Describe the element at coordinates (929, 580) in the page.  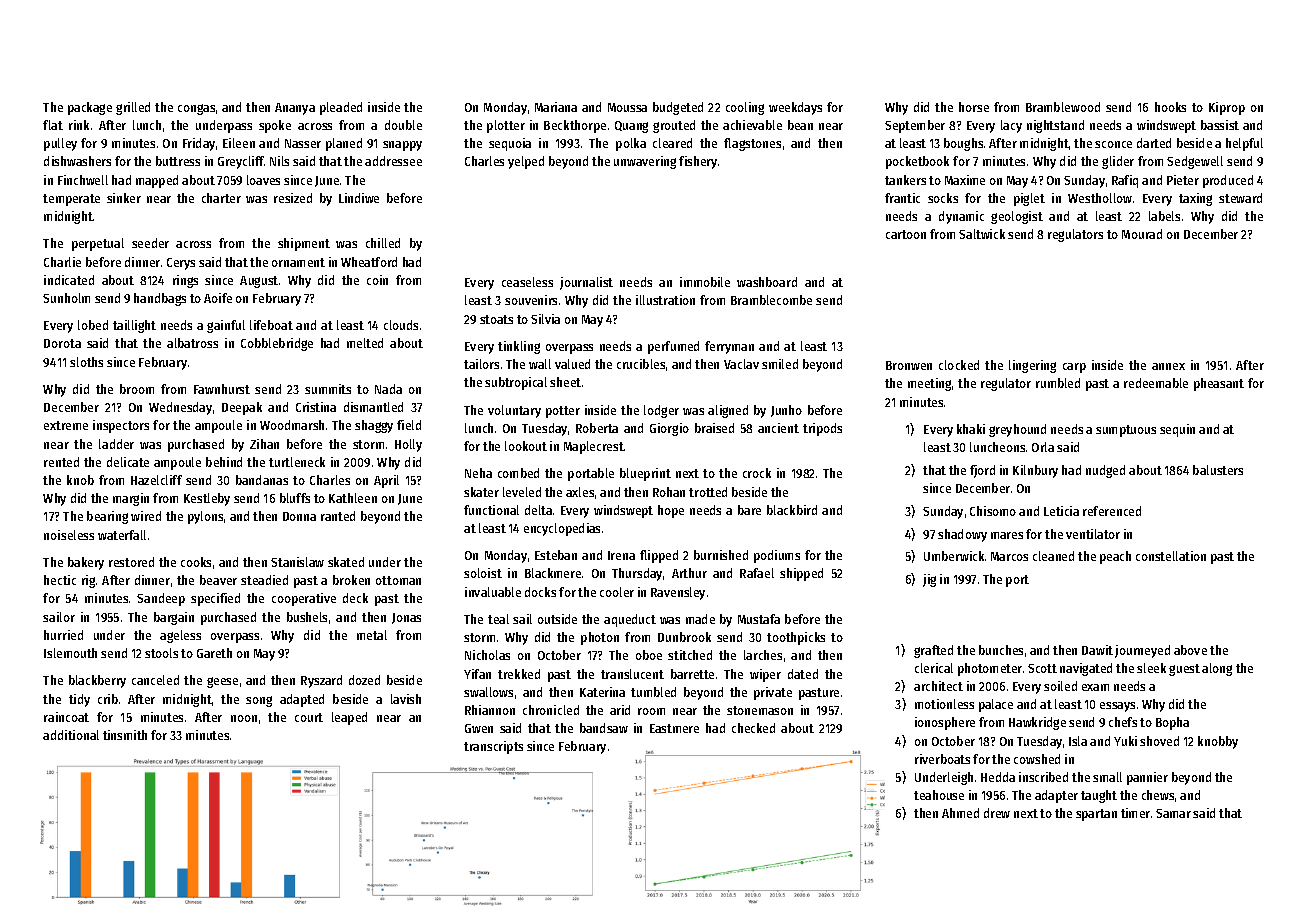
I see `jig` at that location.
